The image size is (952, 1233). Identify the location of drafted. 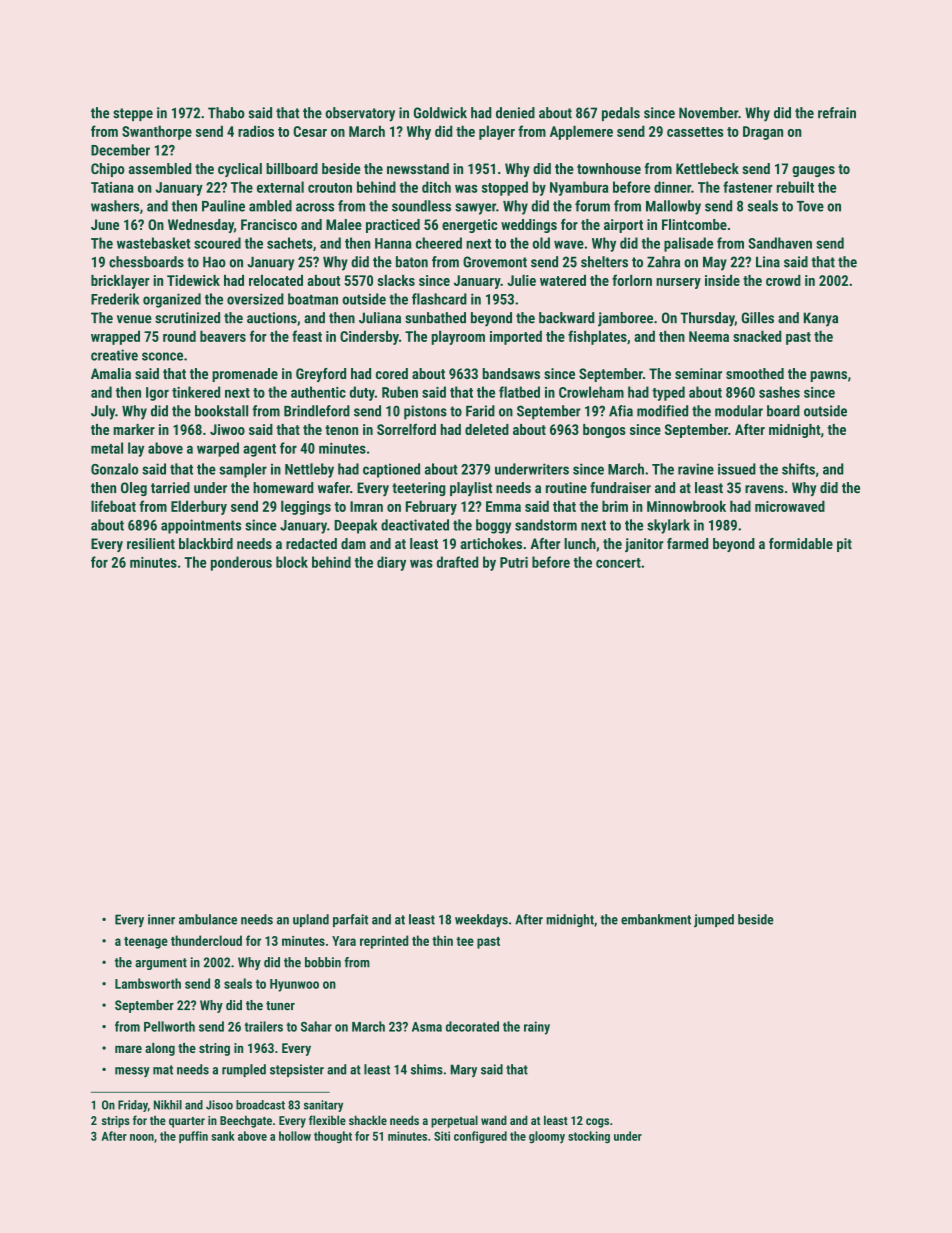
(457, 562).
